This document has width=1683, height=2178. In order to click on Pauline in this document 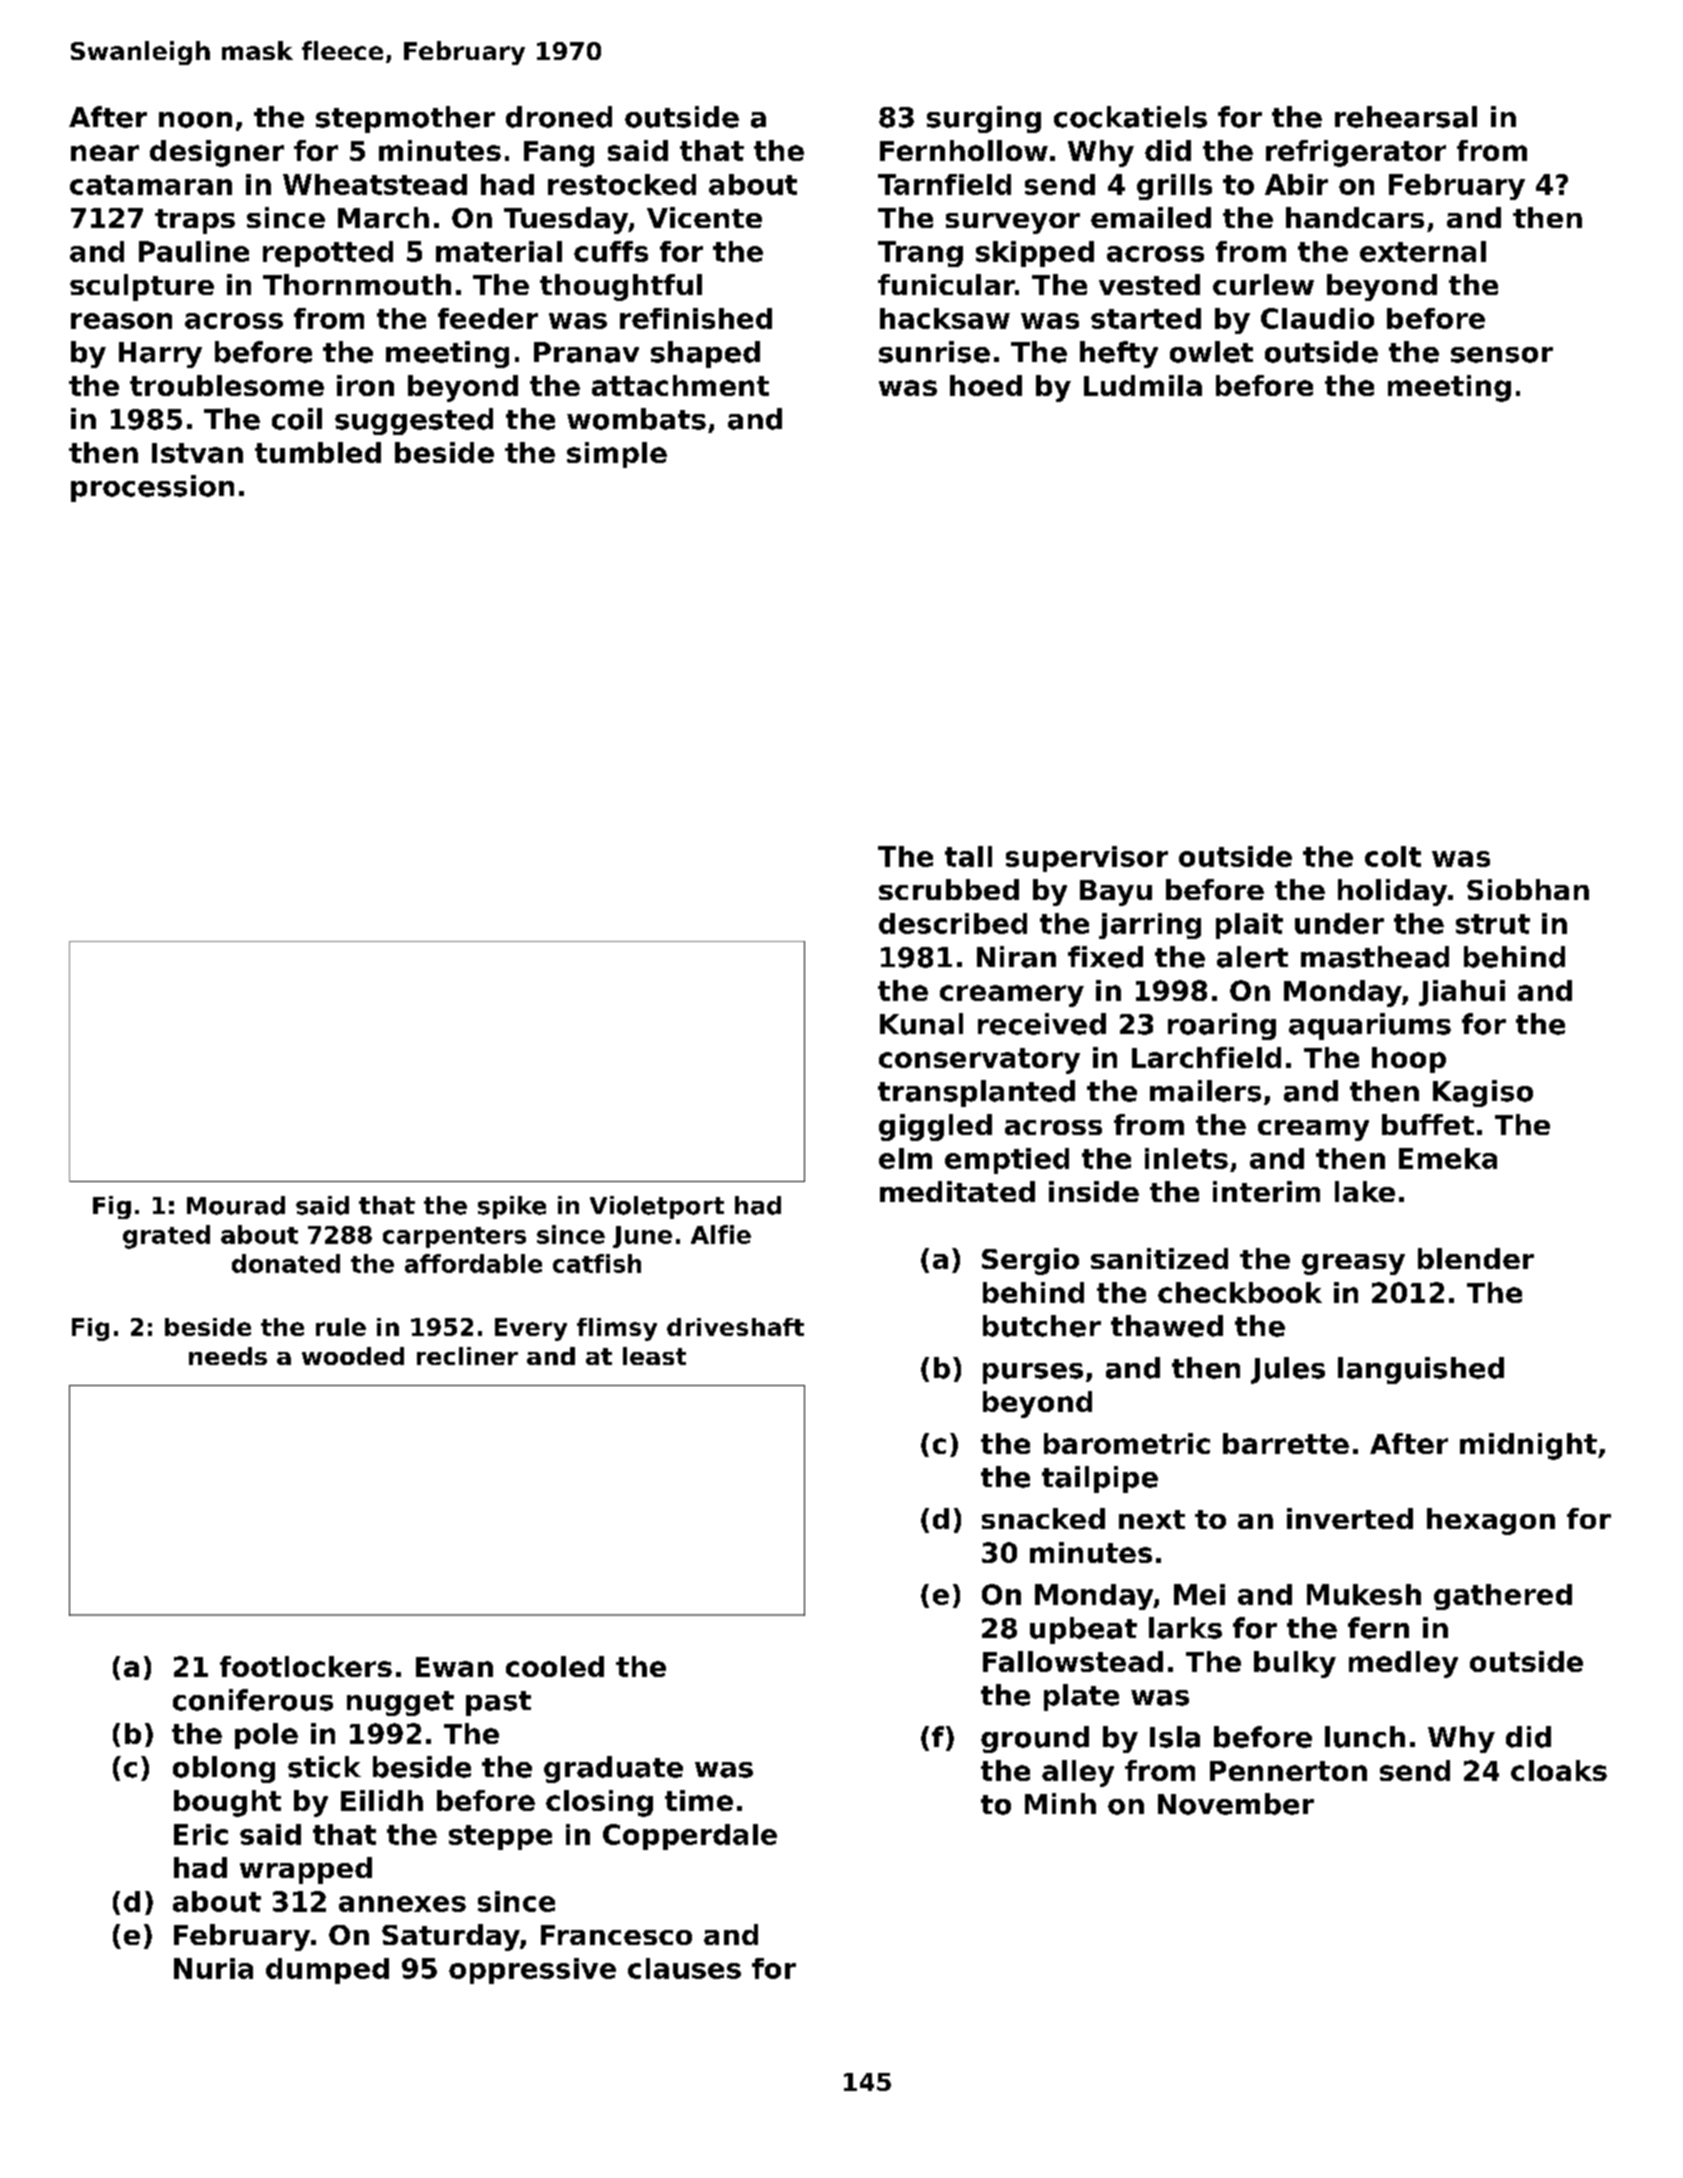, I will do `click(194, 251)`.
